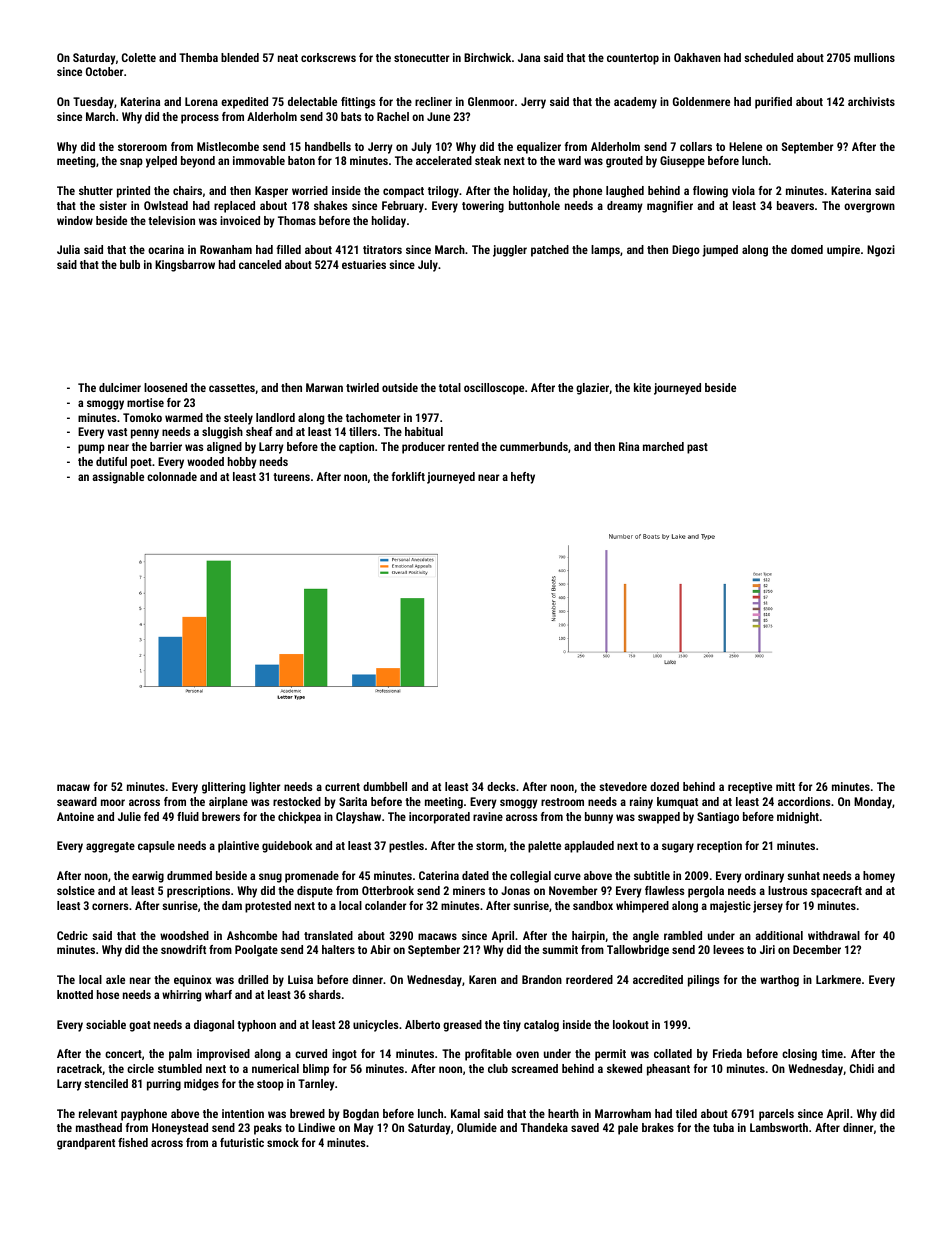 This document has width=952, height=1233. I want to click on pestles, so click(406, 847).
